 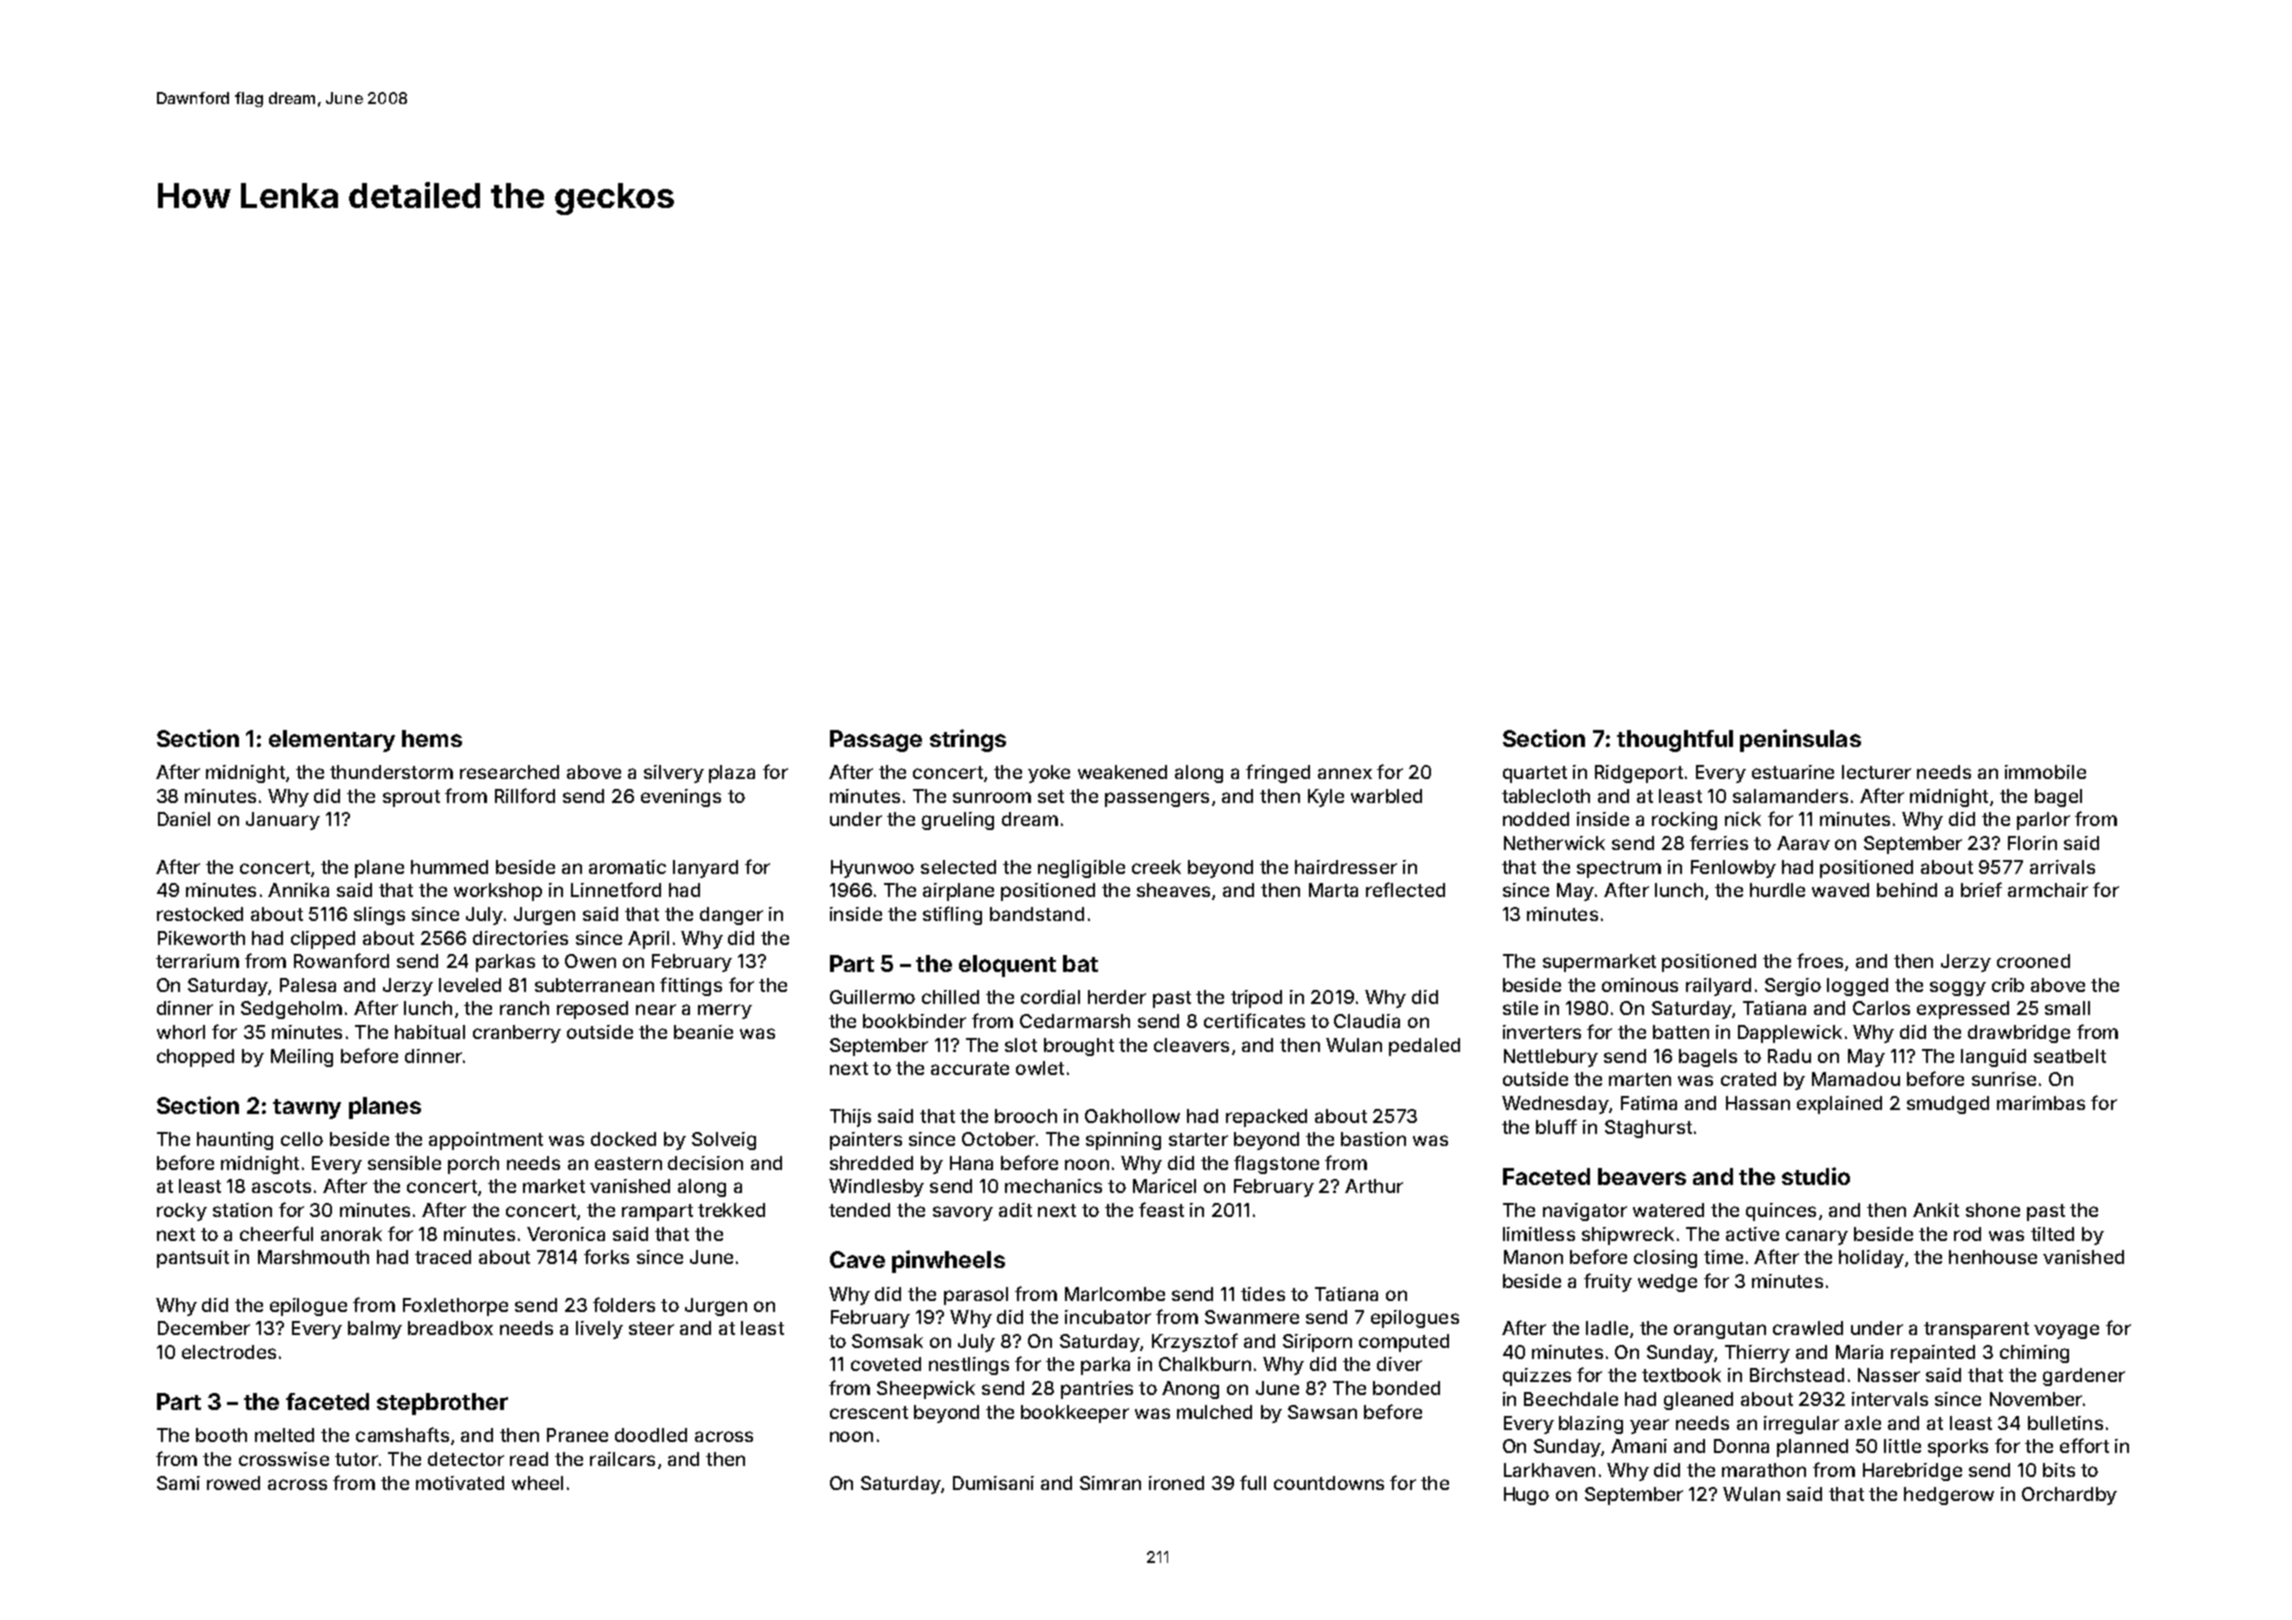 I want to click on owlet, so click(x=1040, y=1068).
